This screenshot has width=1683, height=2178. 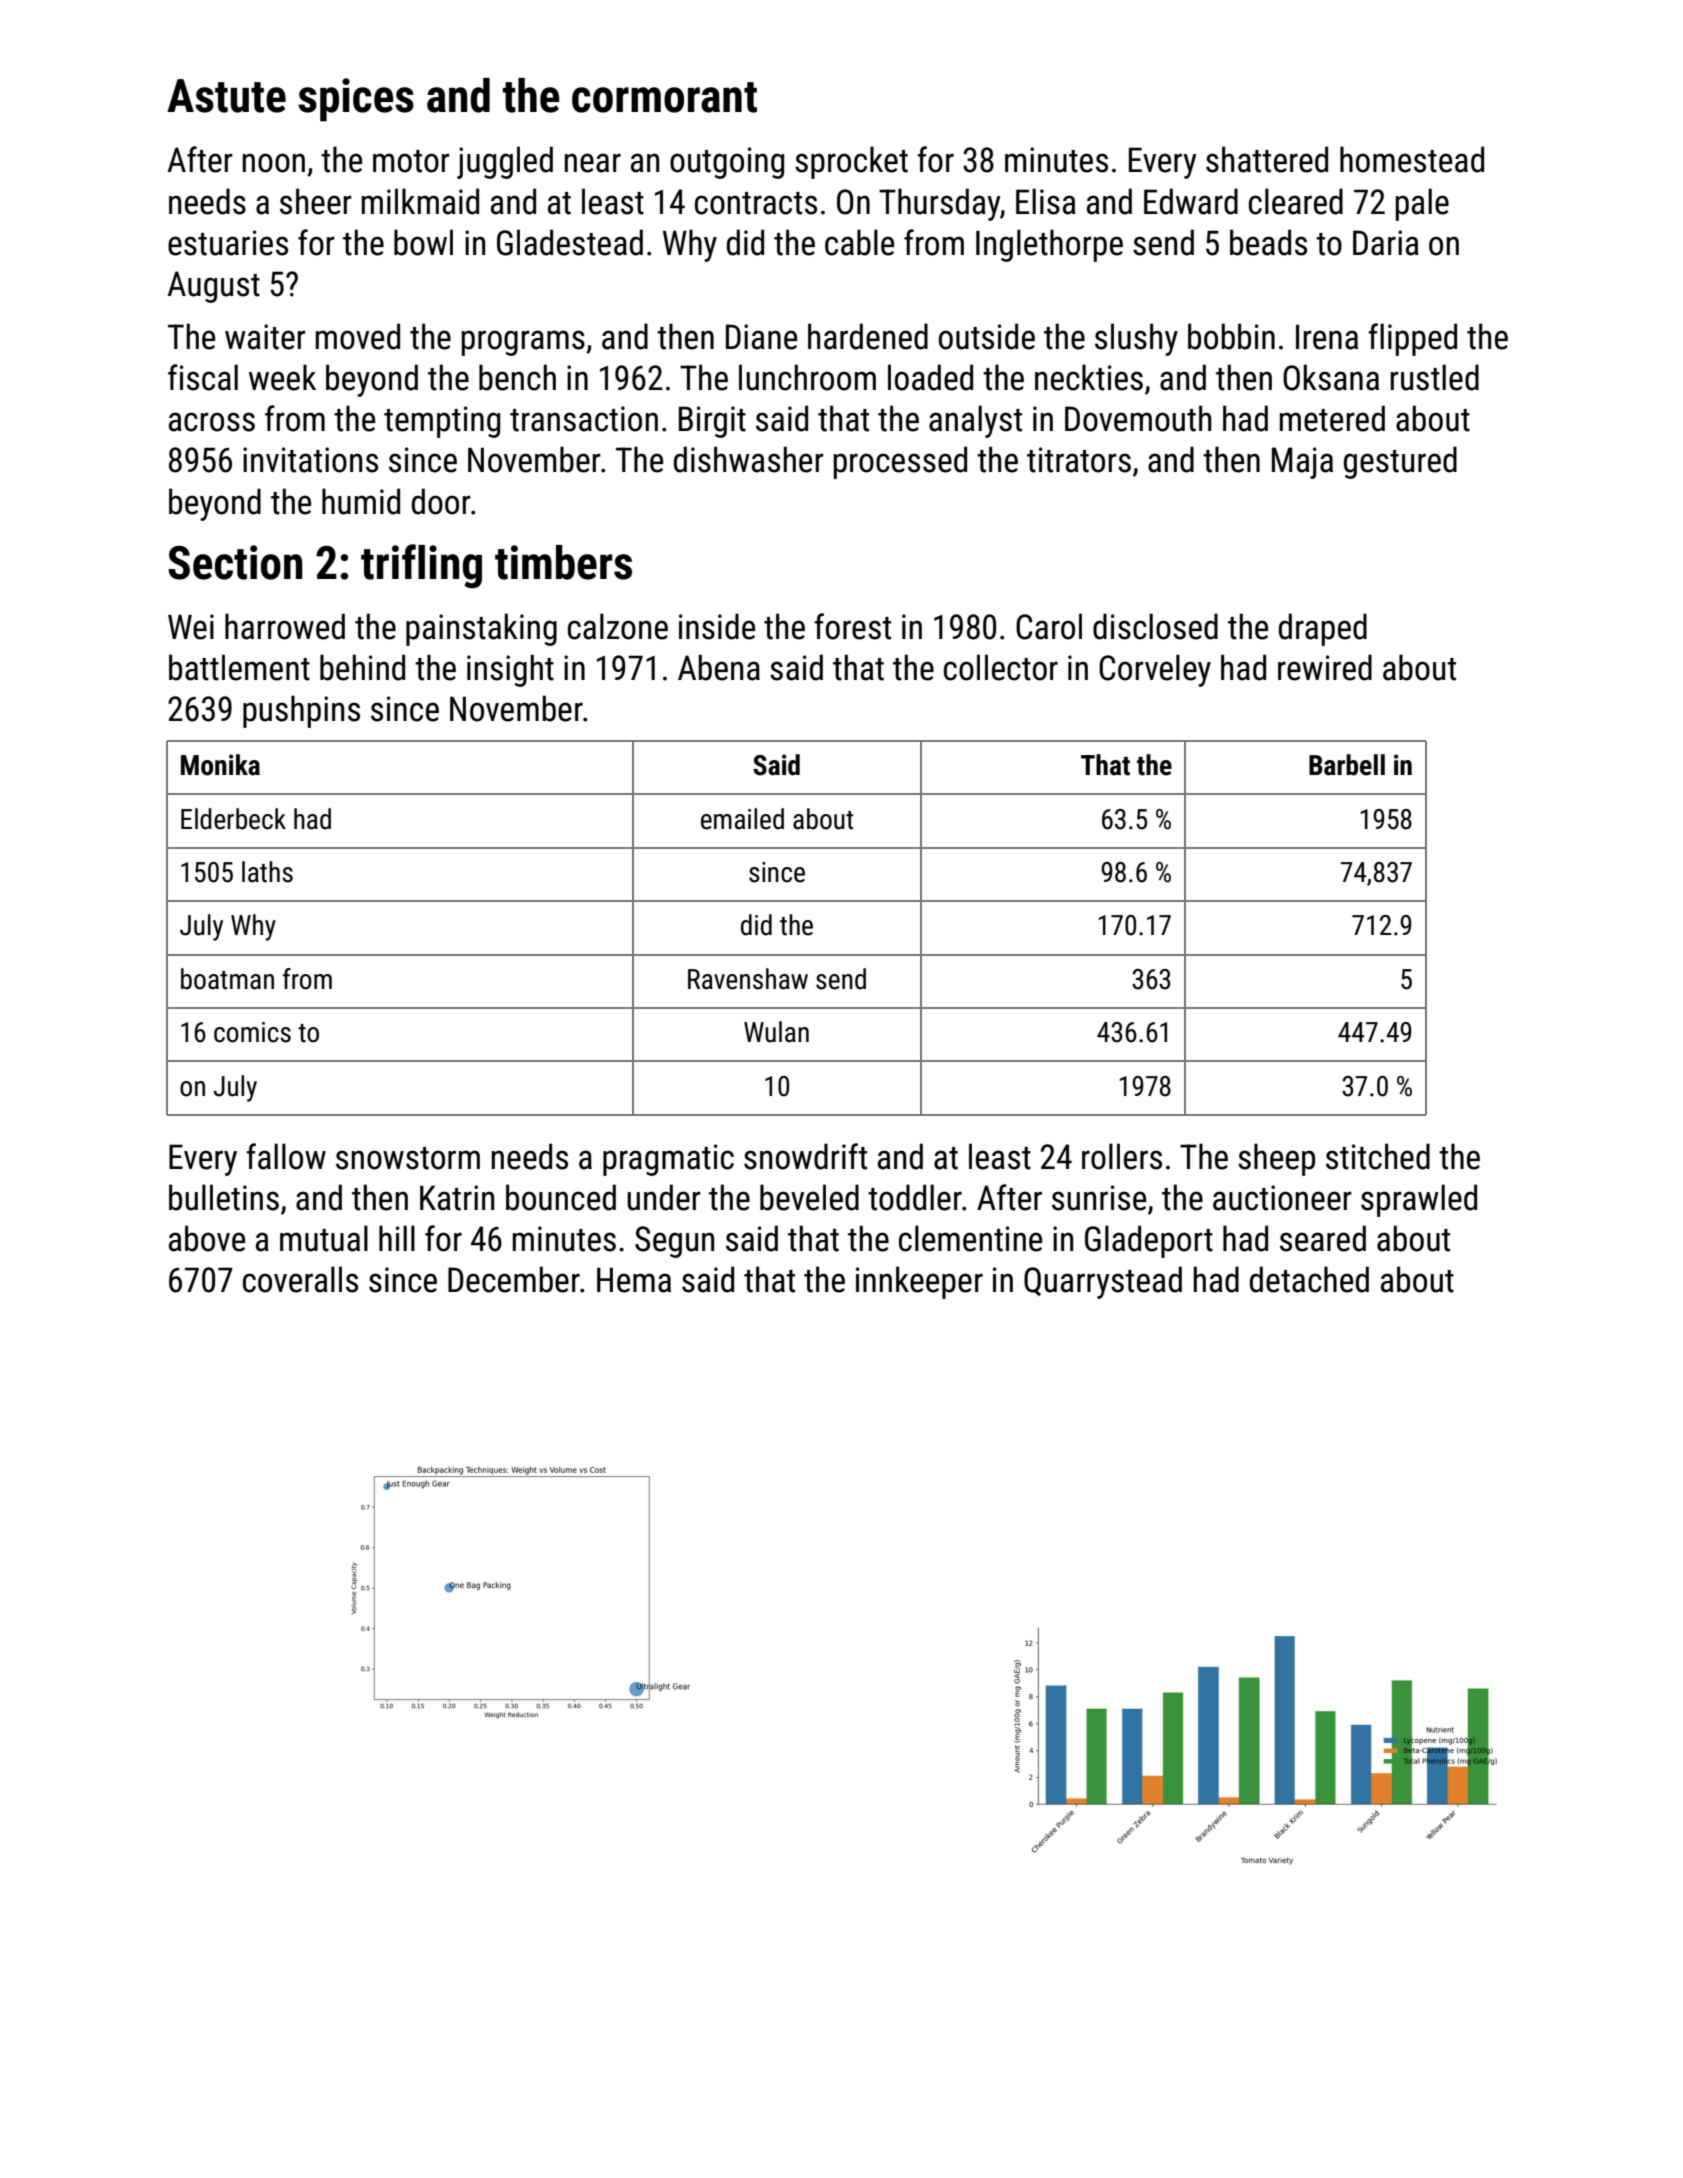 What do you see at coordinates (919, 1282) in the screenshot?
I see `innkeeper` at bounding box center [919, 1282].
